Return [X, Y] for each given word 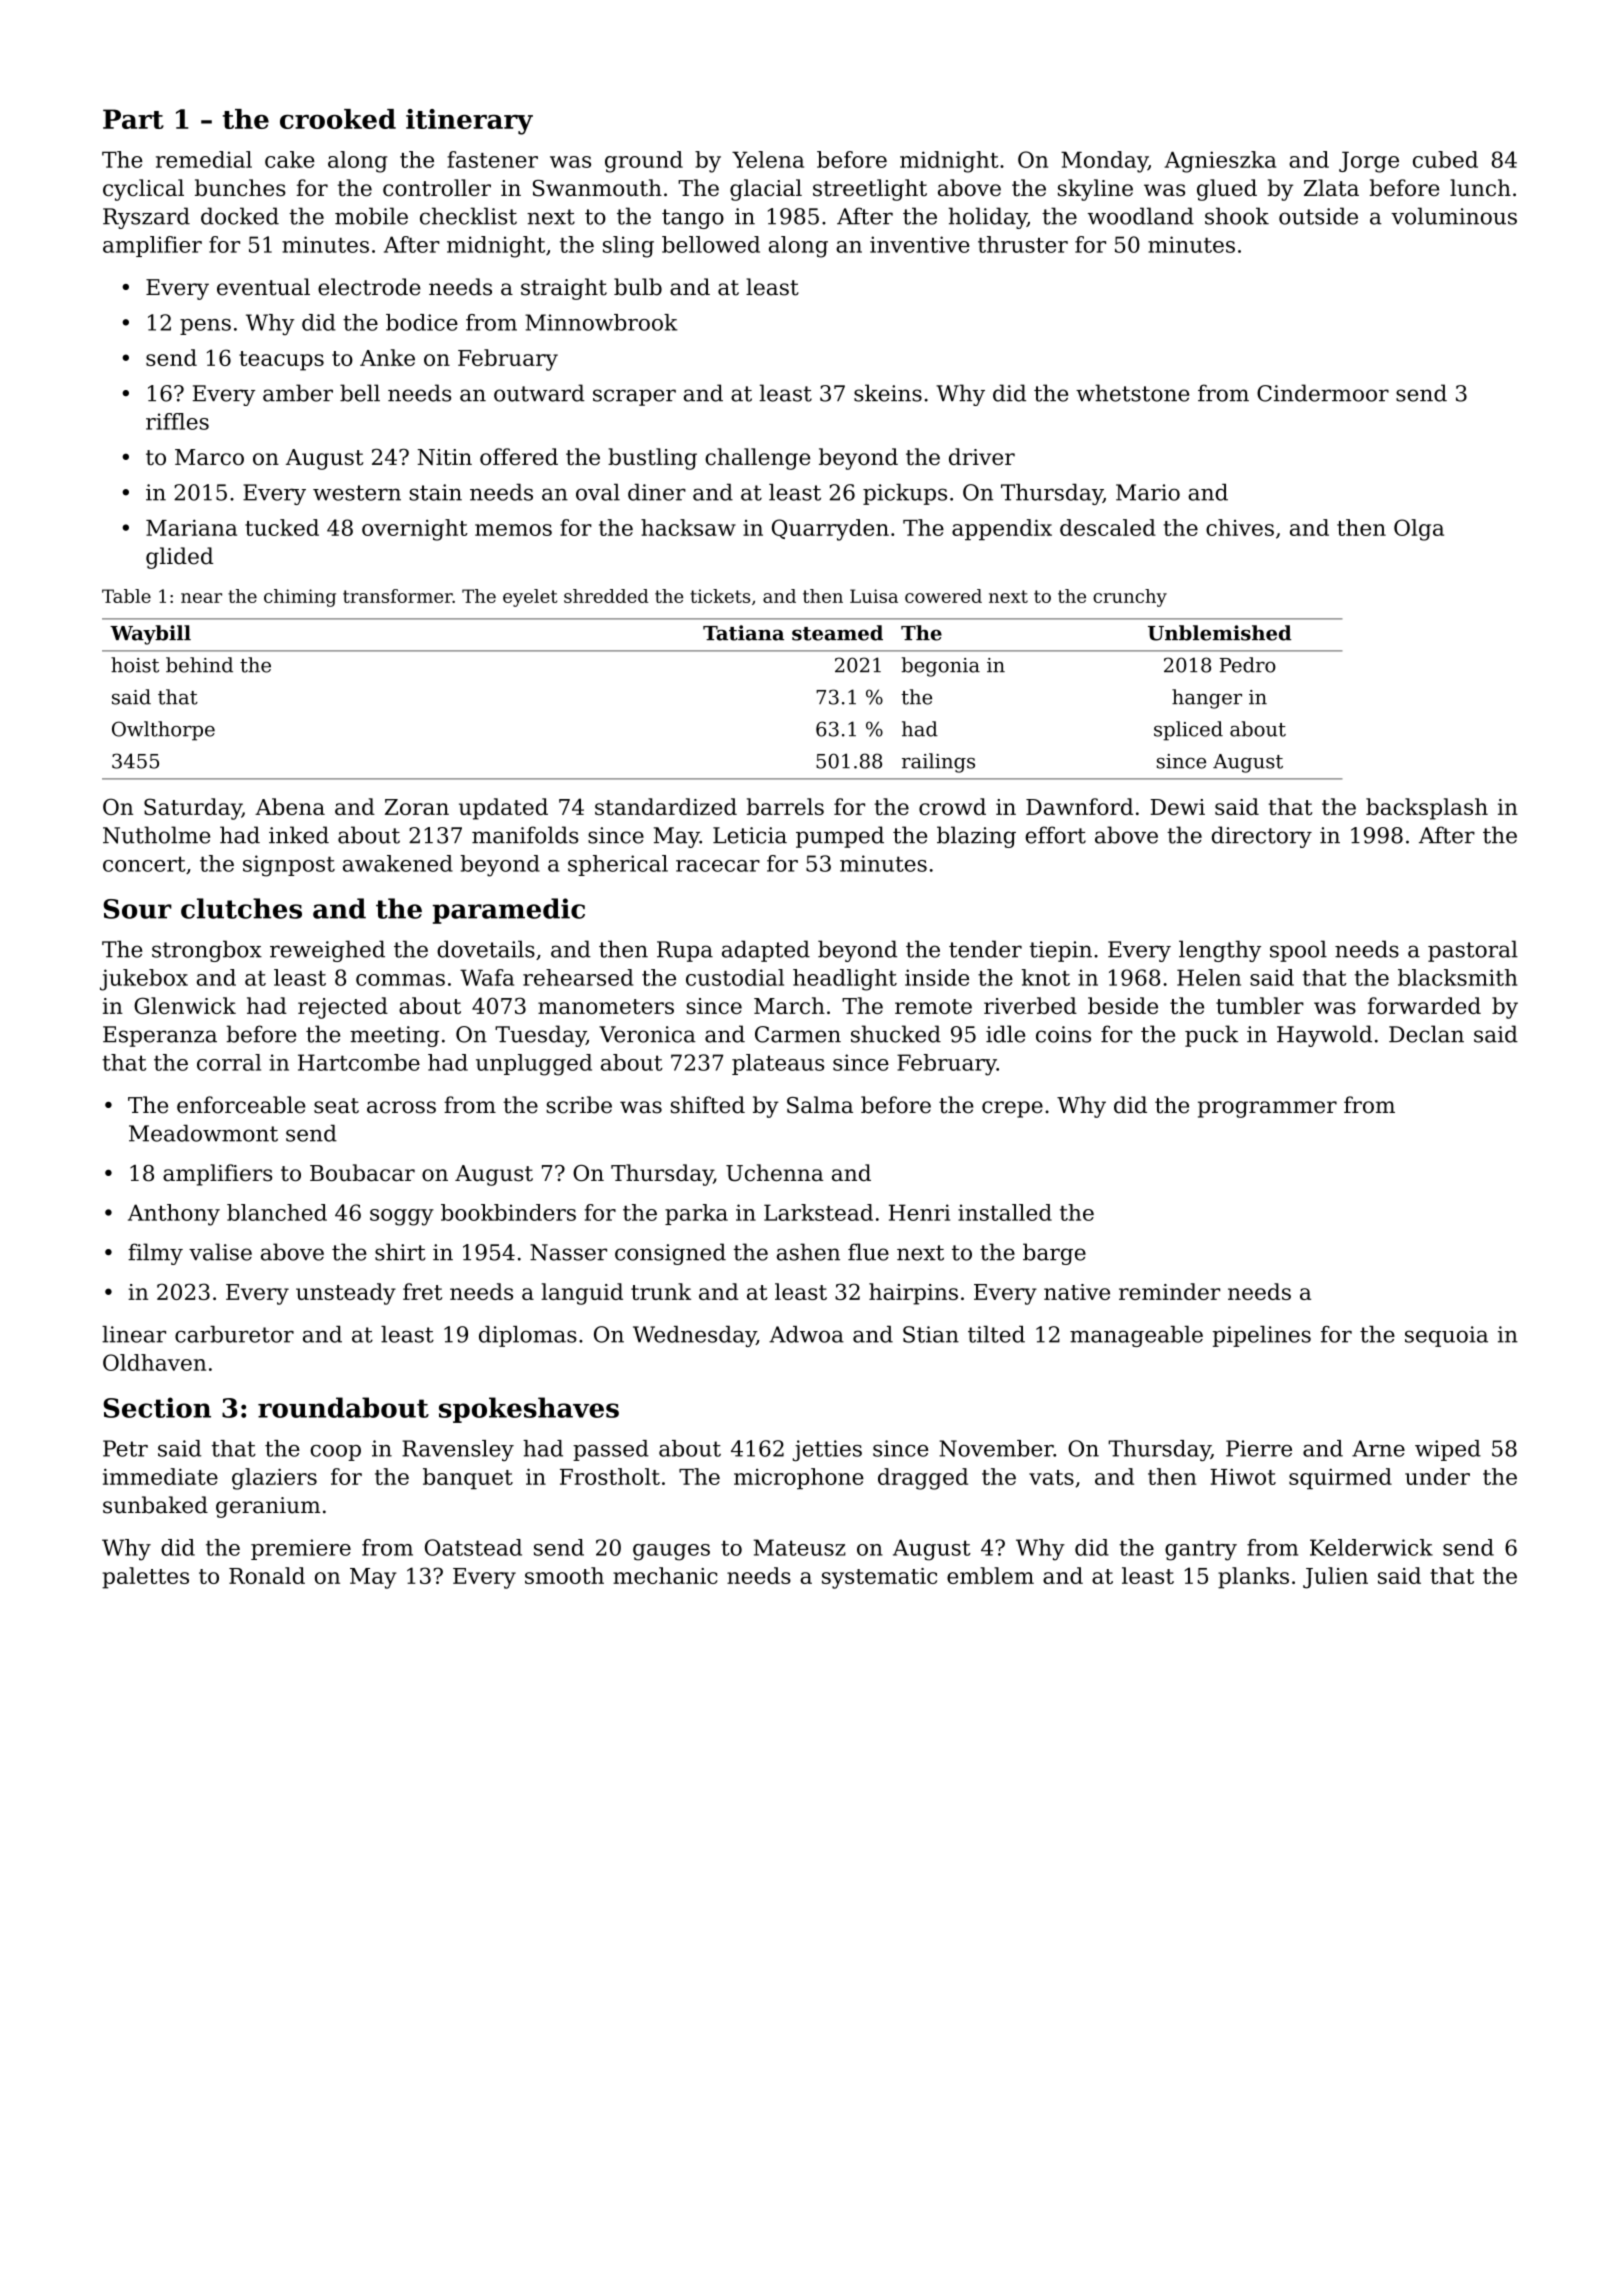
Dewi [1177, 807]
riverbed [1030, 1005]
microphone [799, 1478]
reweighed [327, 951]
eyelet [530, 598]
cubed [1445, 159]
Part [133, 119]
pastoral [1473, 951]
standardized [666, 806]
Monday [1104, 162]
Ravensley [458, 1450]
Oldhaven [154, 1362]
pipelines [1262, 1336]
